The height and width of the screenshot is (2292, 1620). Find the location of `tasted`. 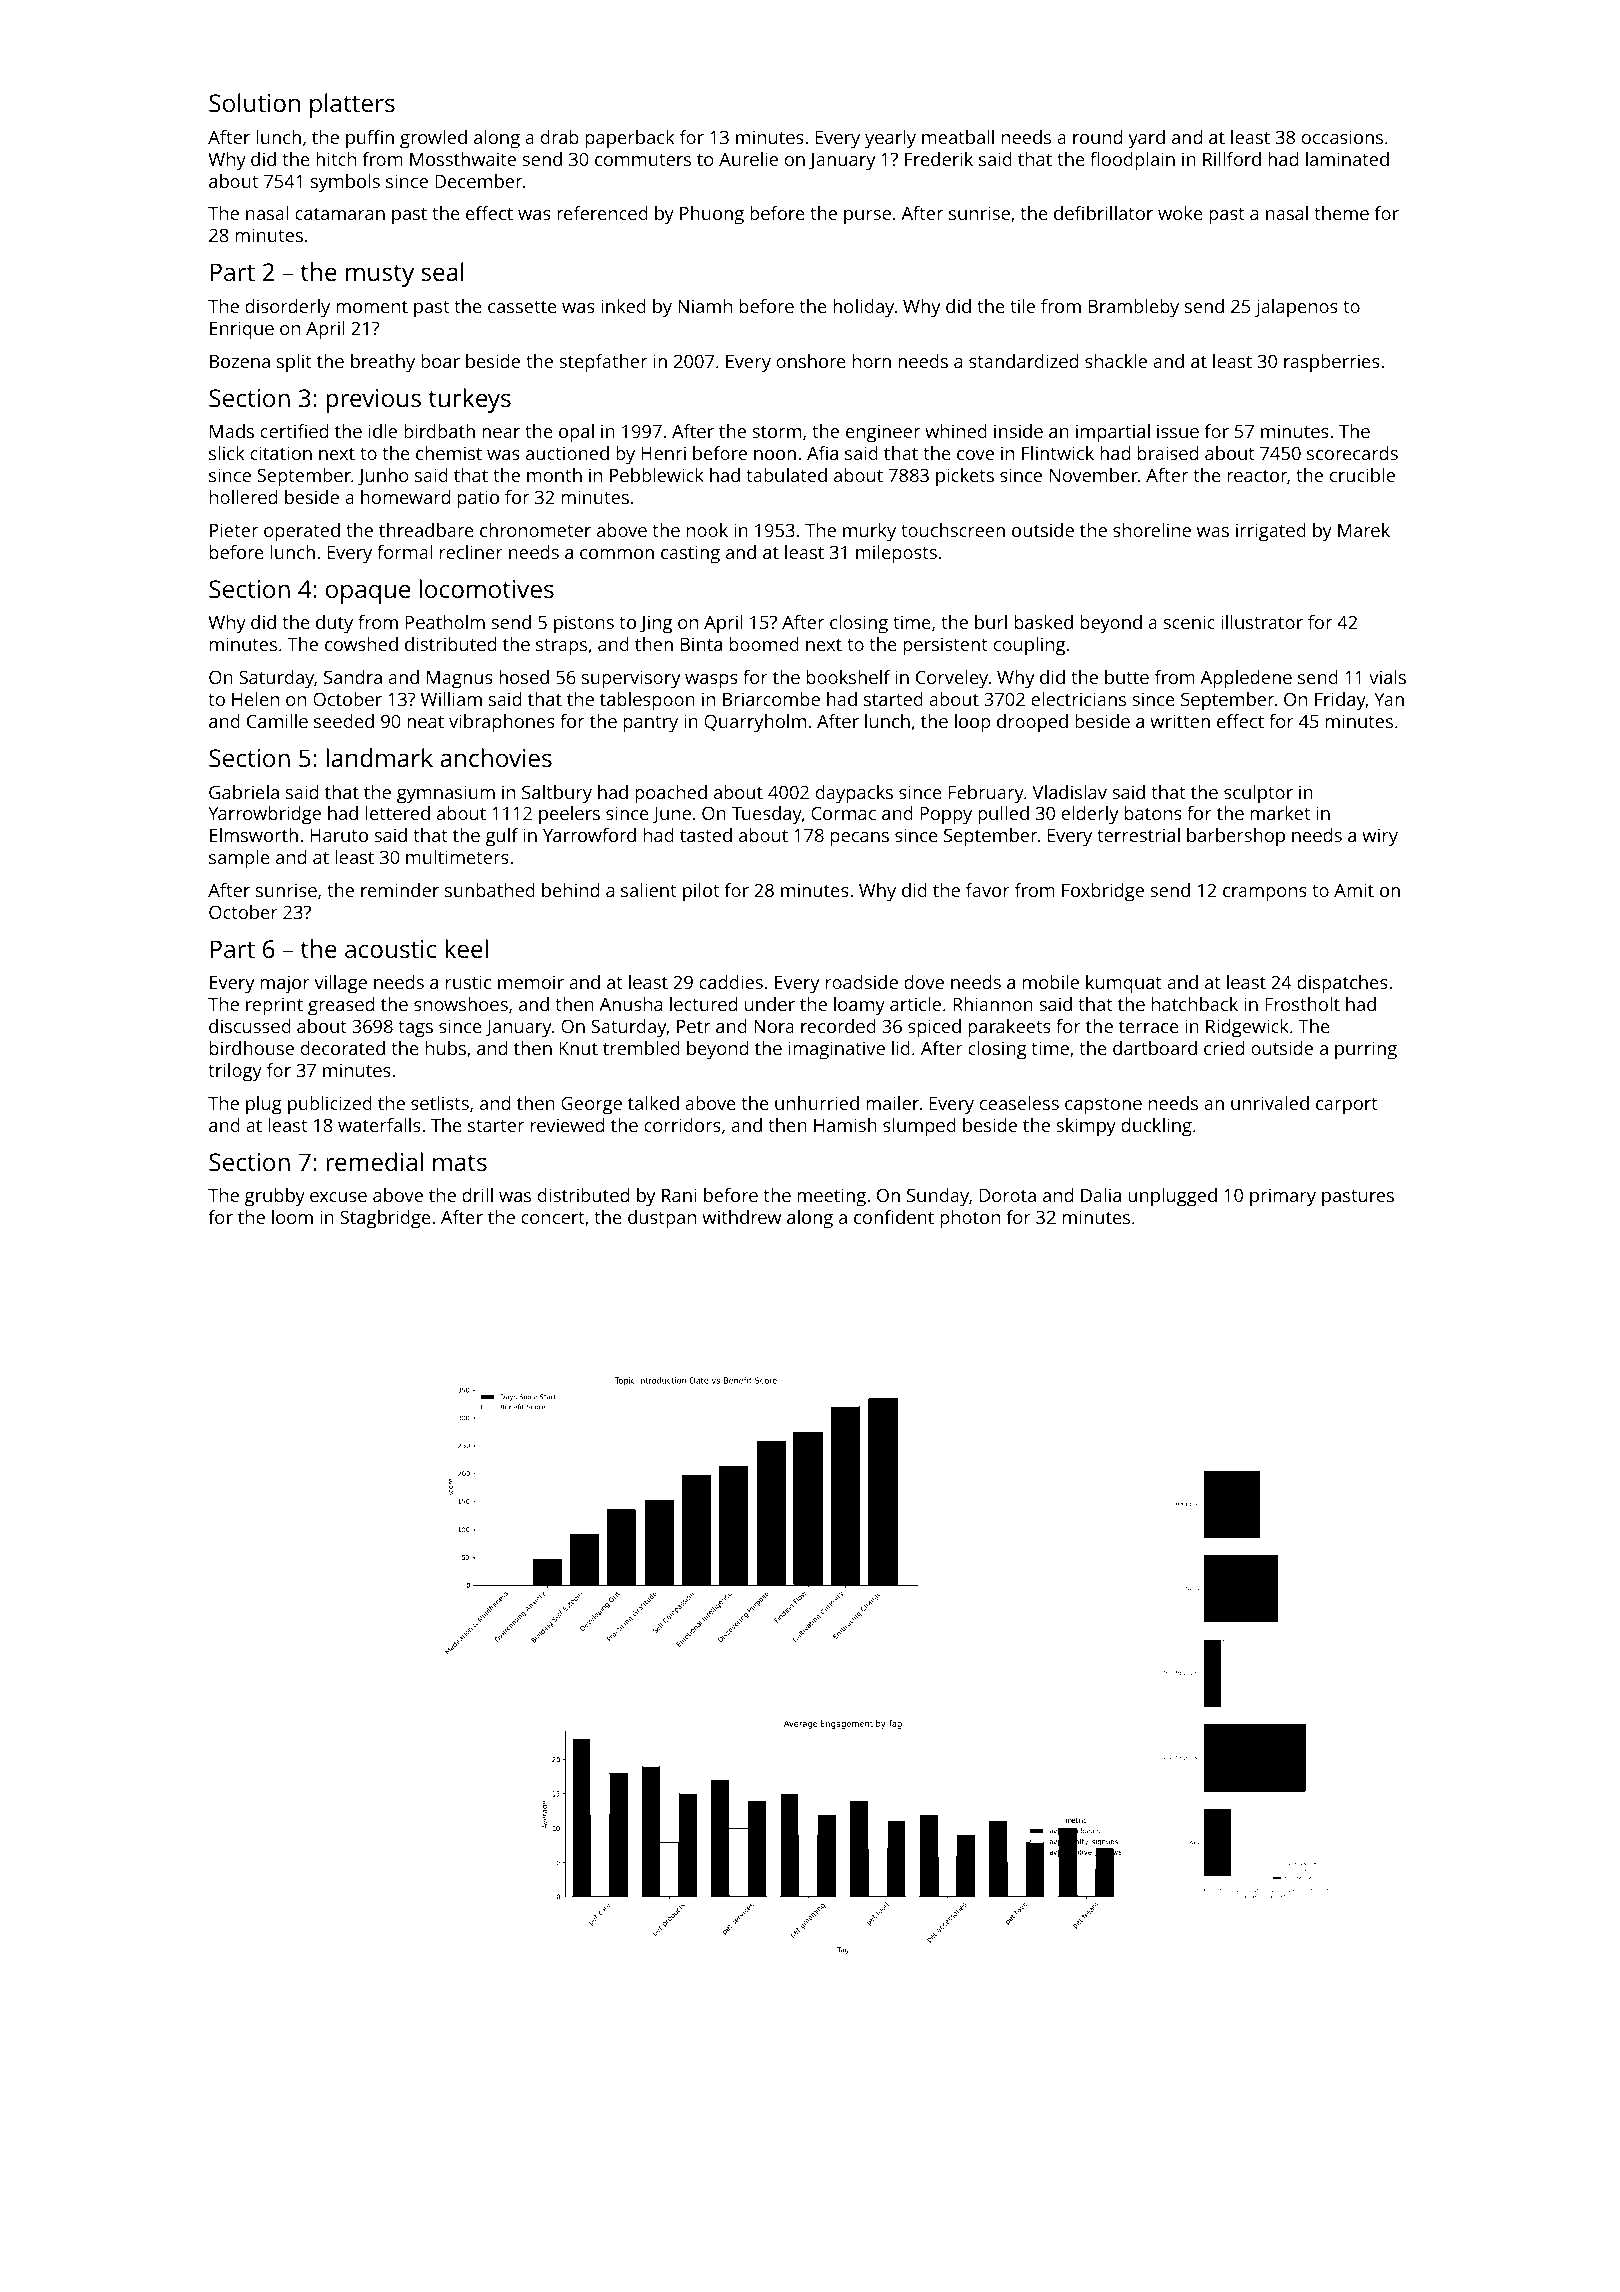

tasted is located at coordinates (706, 835).
